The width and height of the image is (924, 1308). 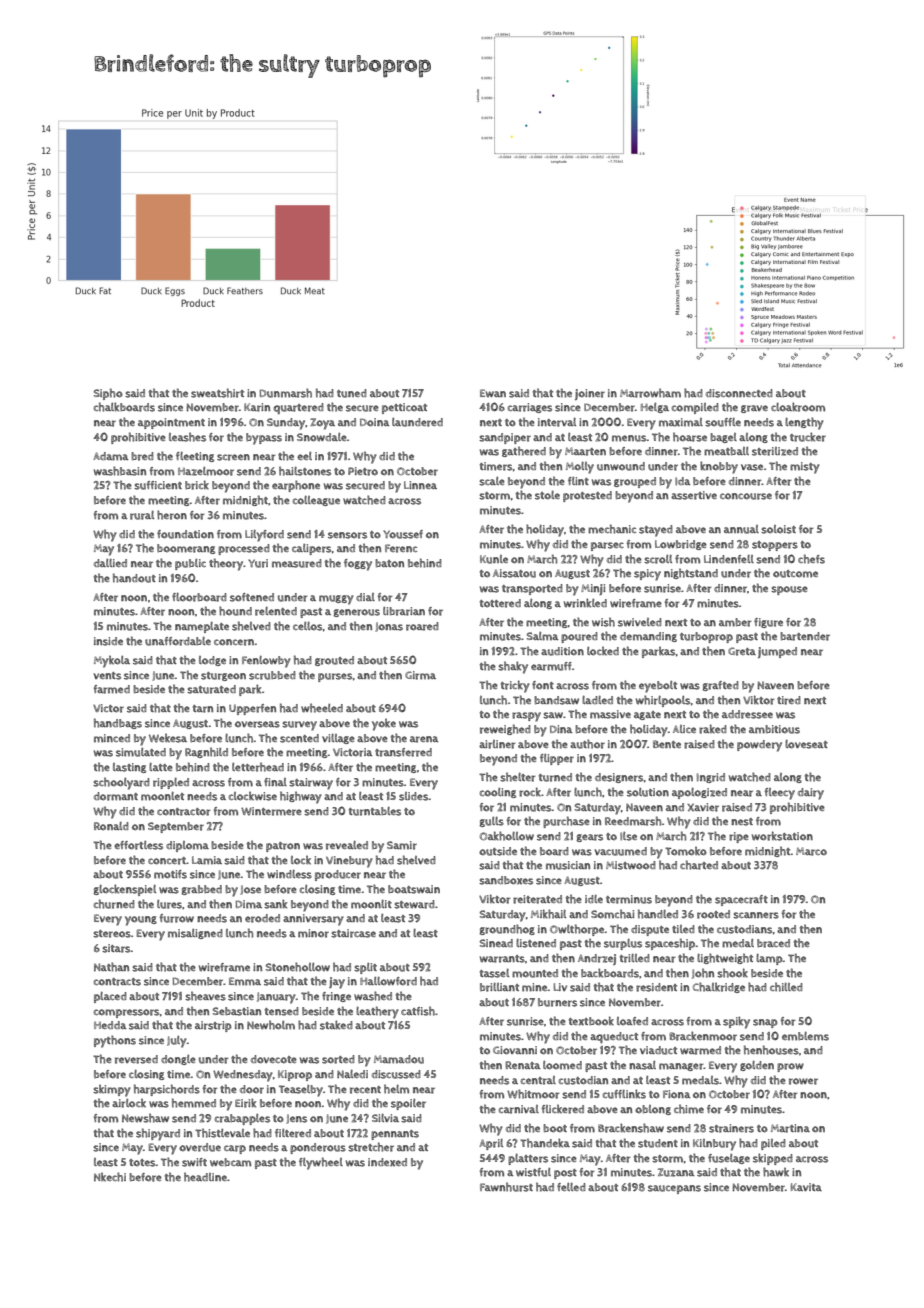 What do you see at coordinates (719, 987) in the image?
I see `Chalkridge` at bounding box center [719, 987].
